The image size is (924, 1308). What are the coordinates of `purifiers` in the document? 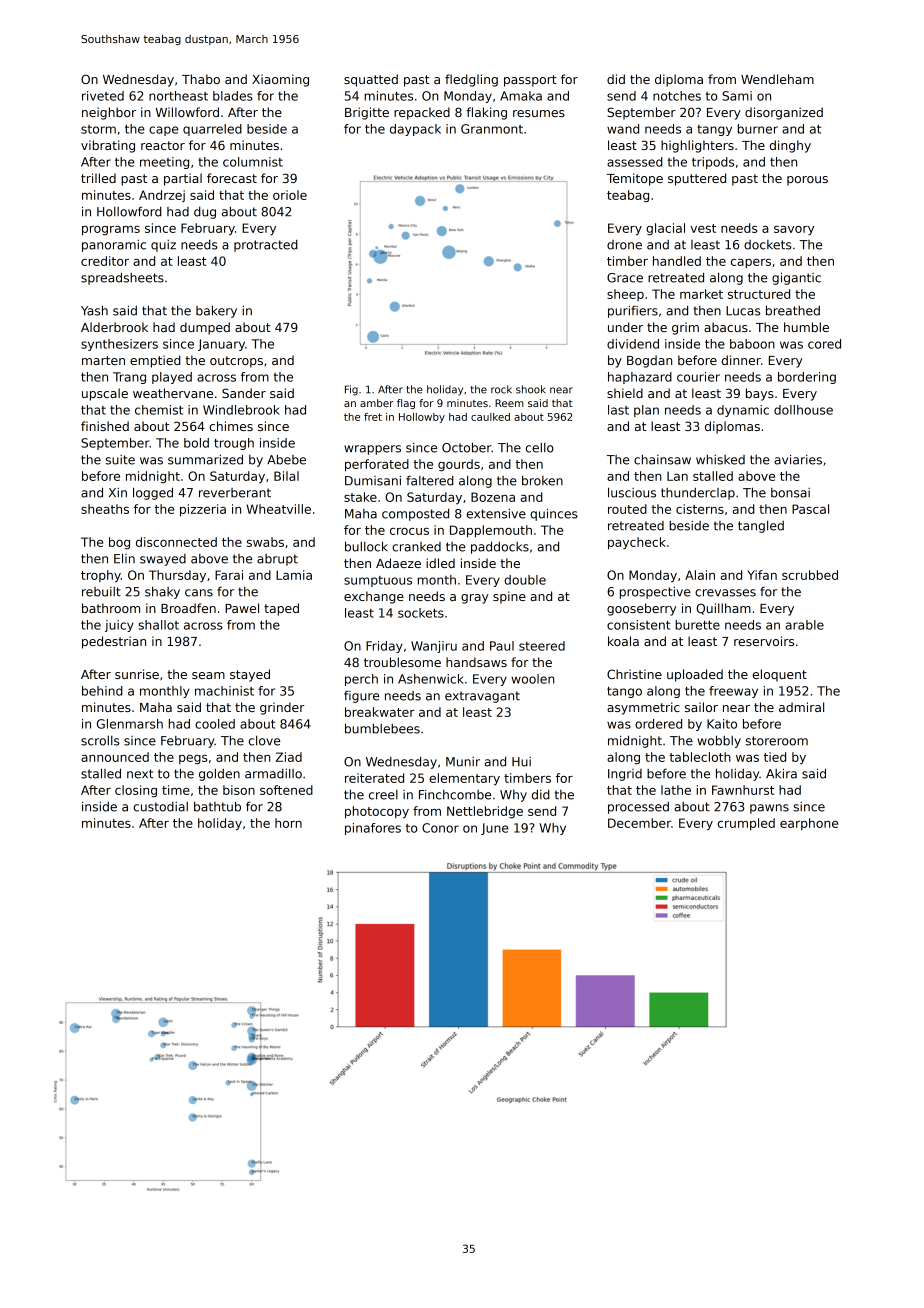 It's located at (633, 311).
